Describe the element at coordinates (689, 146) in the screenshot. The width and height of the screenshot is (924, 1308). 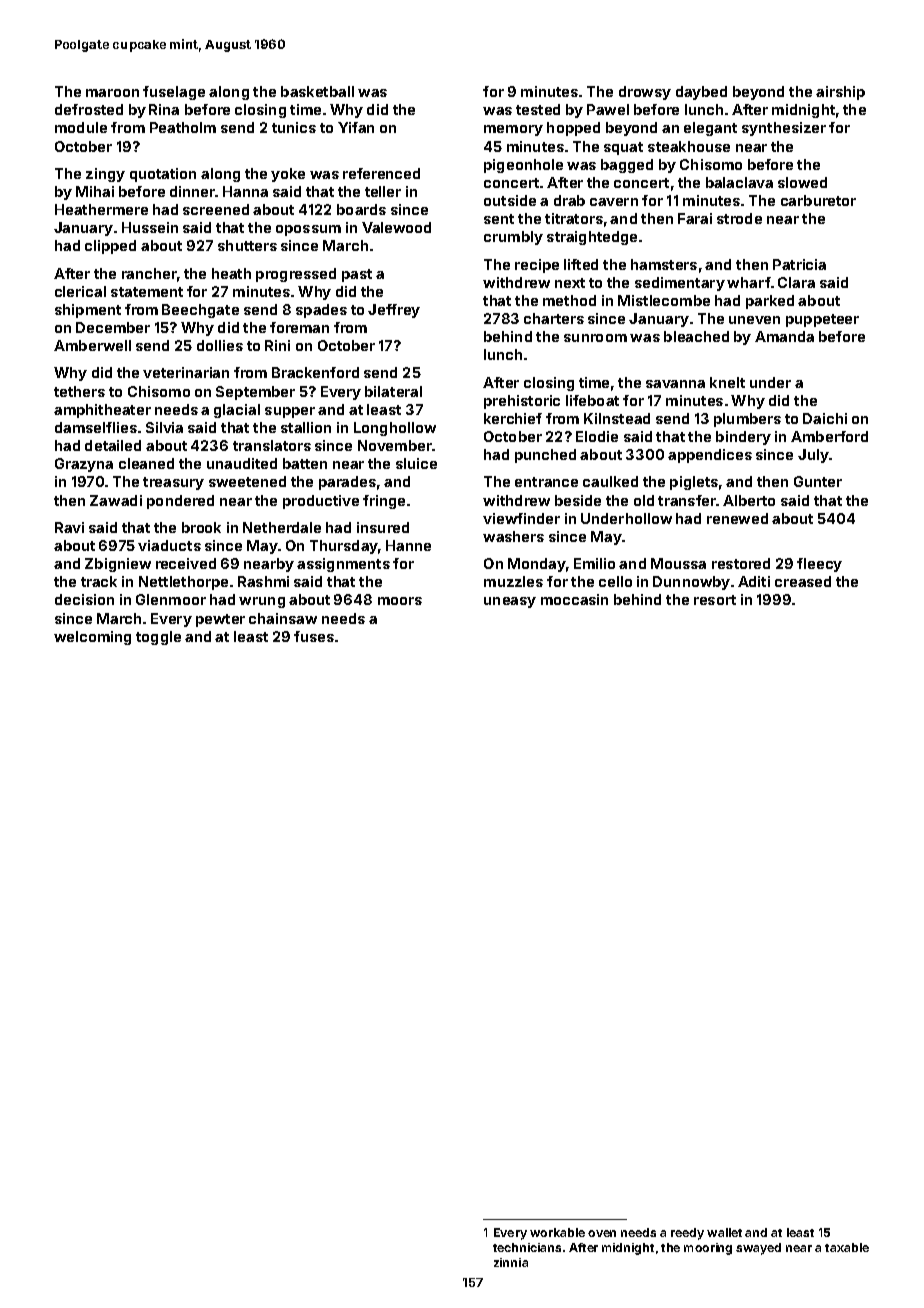
I see `steakhouse` at that location.
